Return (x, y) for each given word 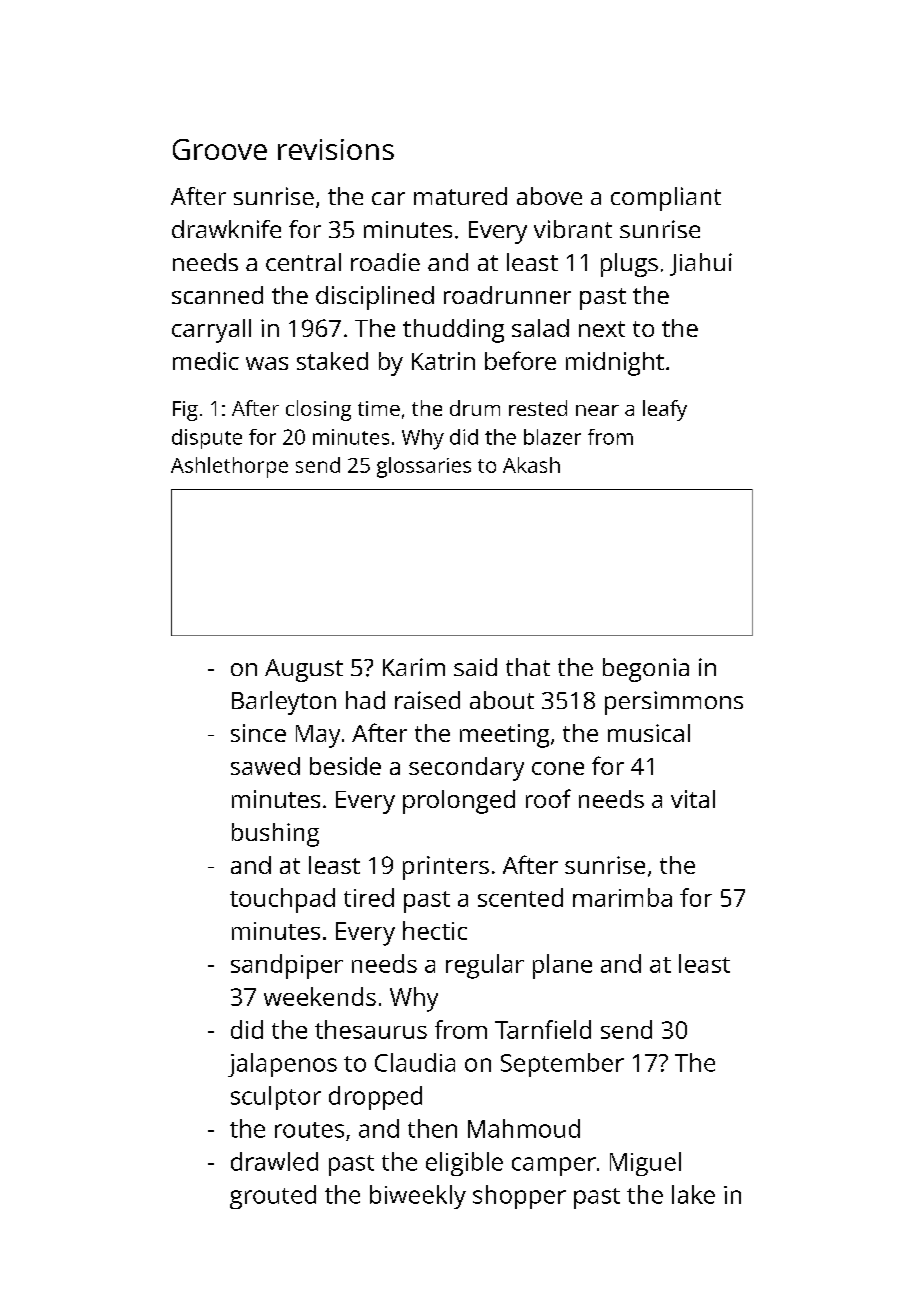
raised (427, 700)
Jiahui (701, 264)
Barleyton (284, 703)
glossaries (424, 467)
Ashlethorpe (229, 467)
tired (369, 897)
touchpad (282, 900)
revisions (336, 149)
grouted (273, 1197)
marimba (622, 897)
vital (693, 799)
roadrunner (507, 295)
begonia (646, 670)
